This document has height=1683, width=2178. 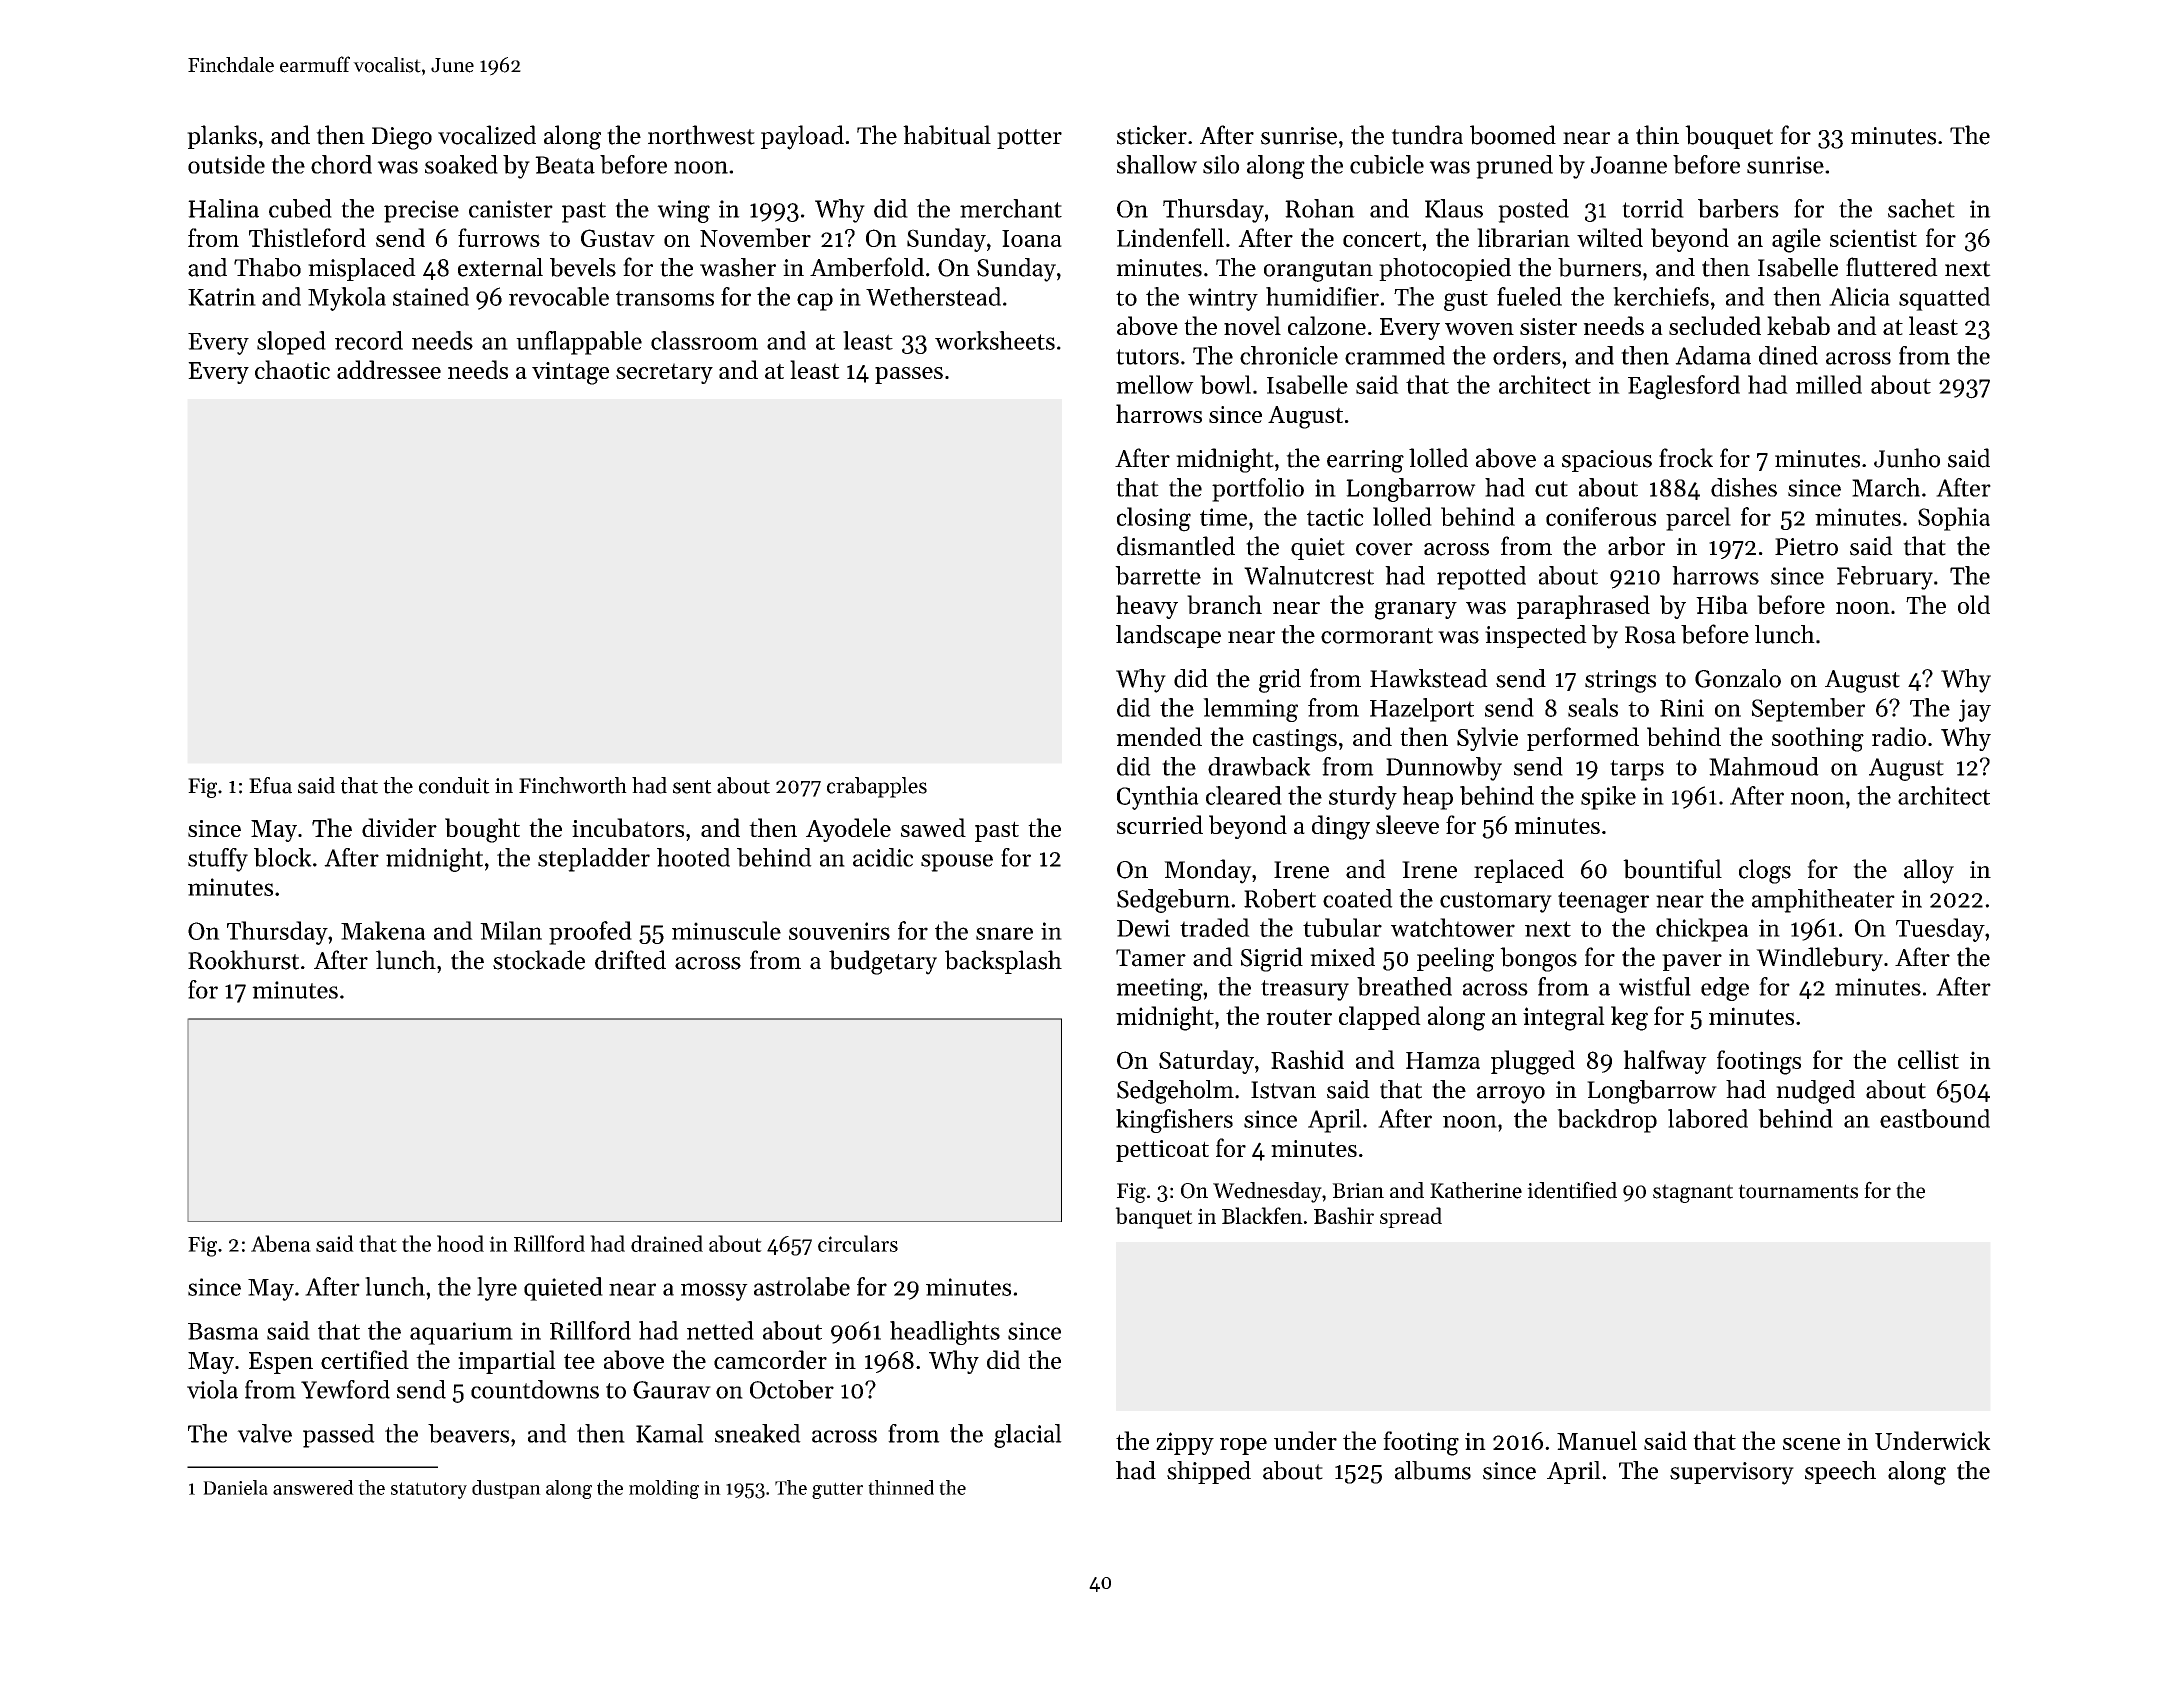 I want to click on kingfishers, so click(x=1174, y=1121).
